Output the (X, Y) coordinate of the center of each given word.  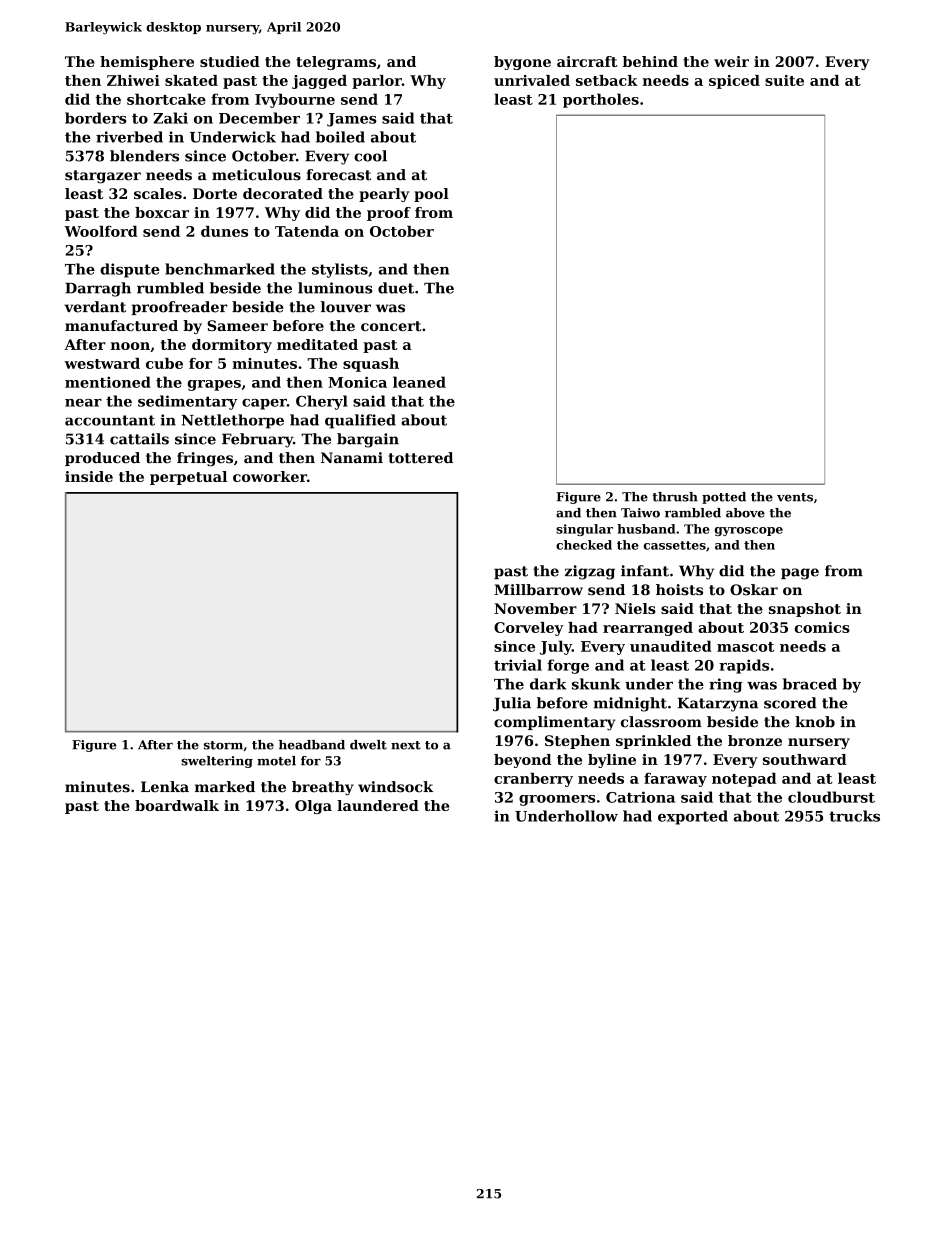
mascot (745, 647)
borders (95, 118)
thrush (675, 497)
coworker (270, 476)
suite (784, 80)
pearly (384, 195)
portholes (601, 100)
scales (158, 193)
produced (102, 459)
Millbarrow (538, 590)
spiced (734, 82)
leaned (419, 382)
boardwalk (177, 805)
